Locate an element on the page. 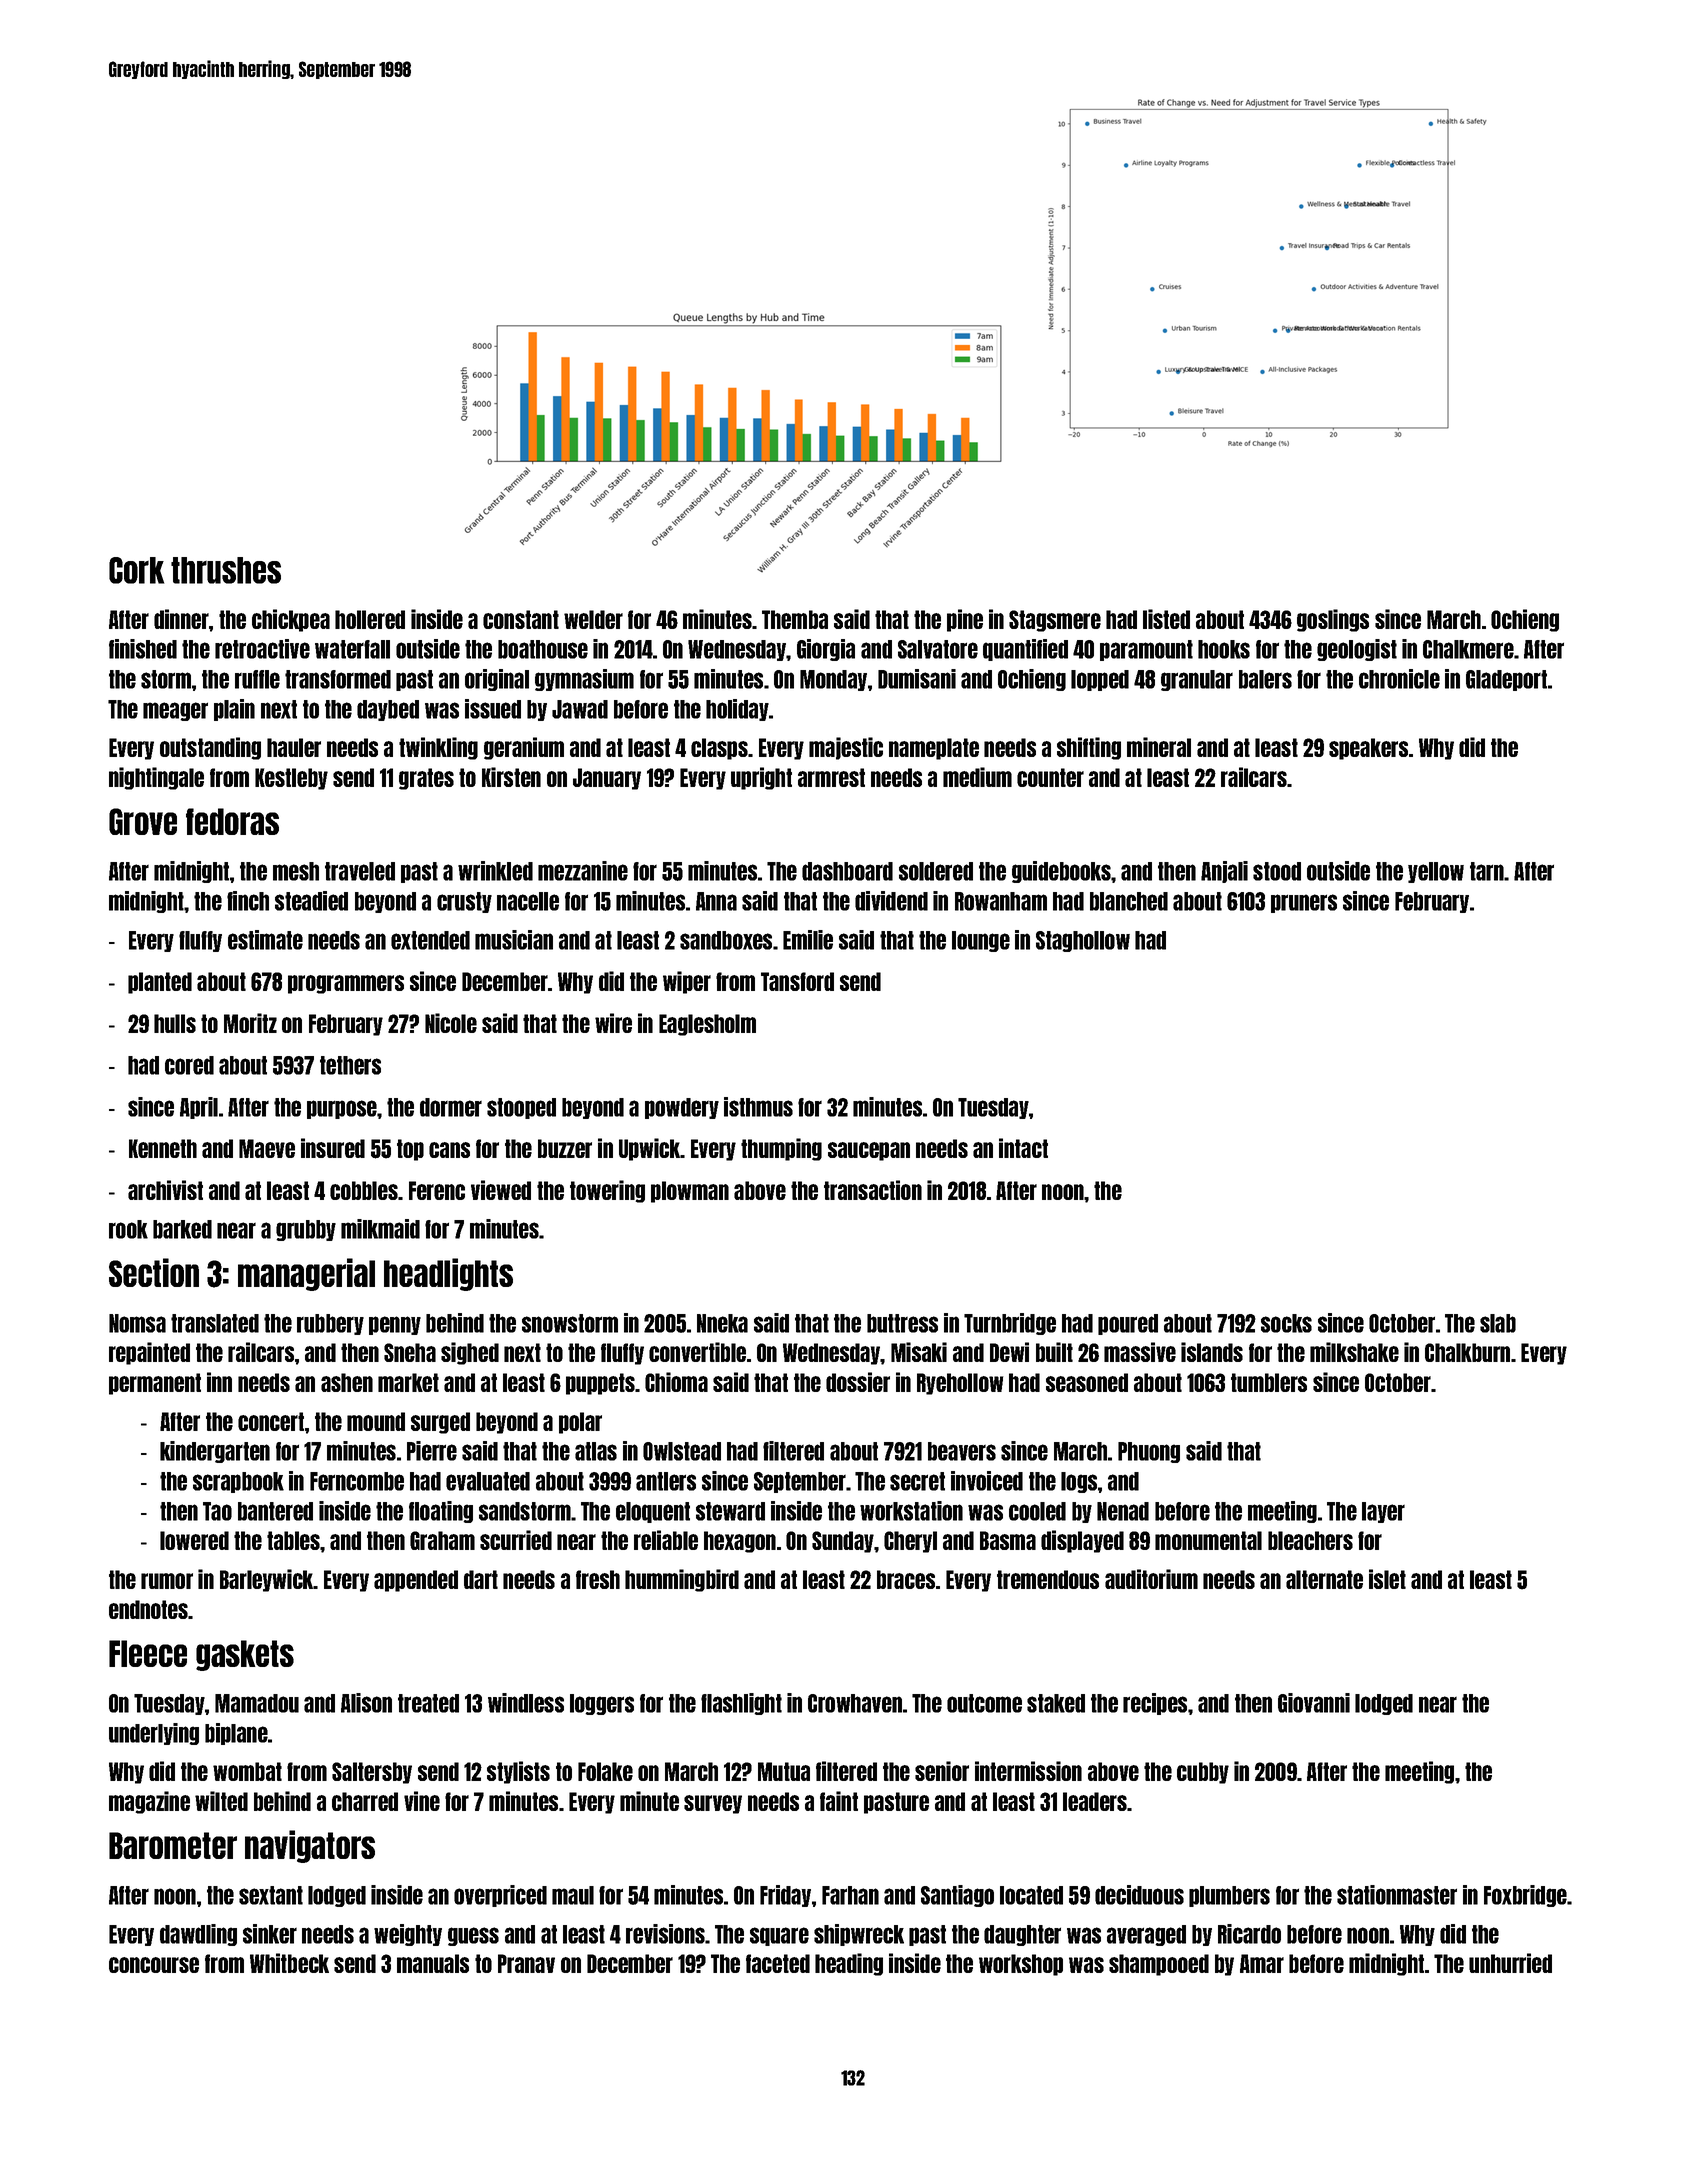 The height and width of the document is (2178, 1683). Cork is located at coordinates (136, 570).
